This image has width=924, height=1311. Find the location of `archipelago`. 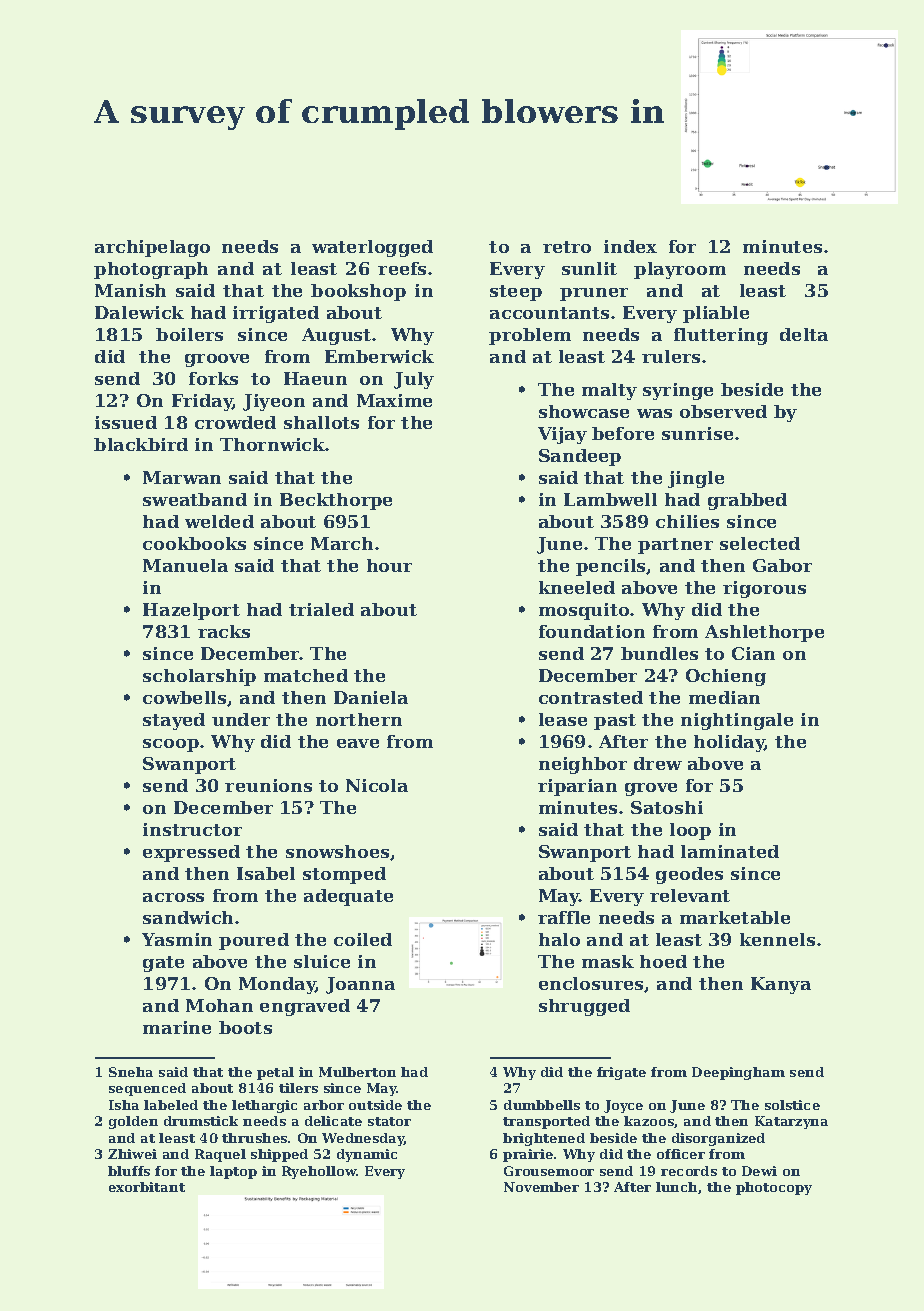

archipelago is located at coordinates (152, 248).
